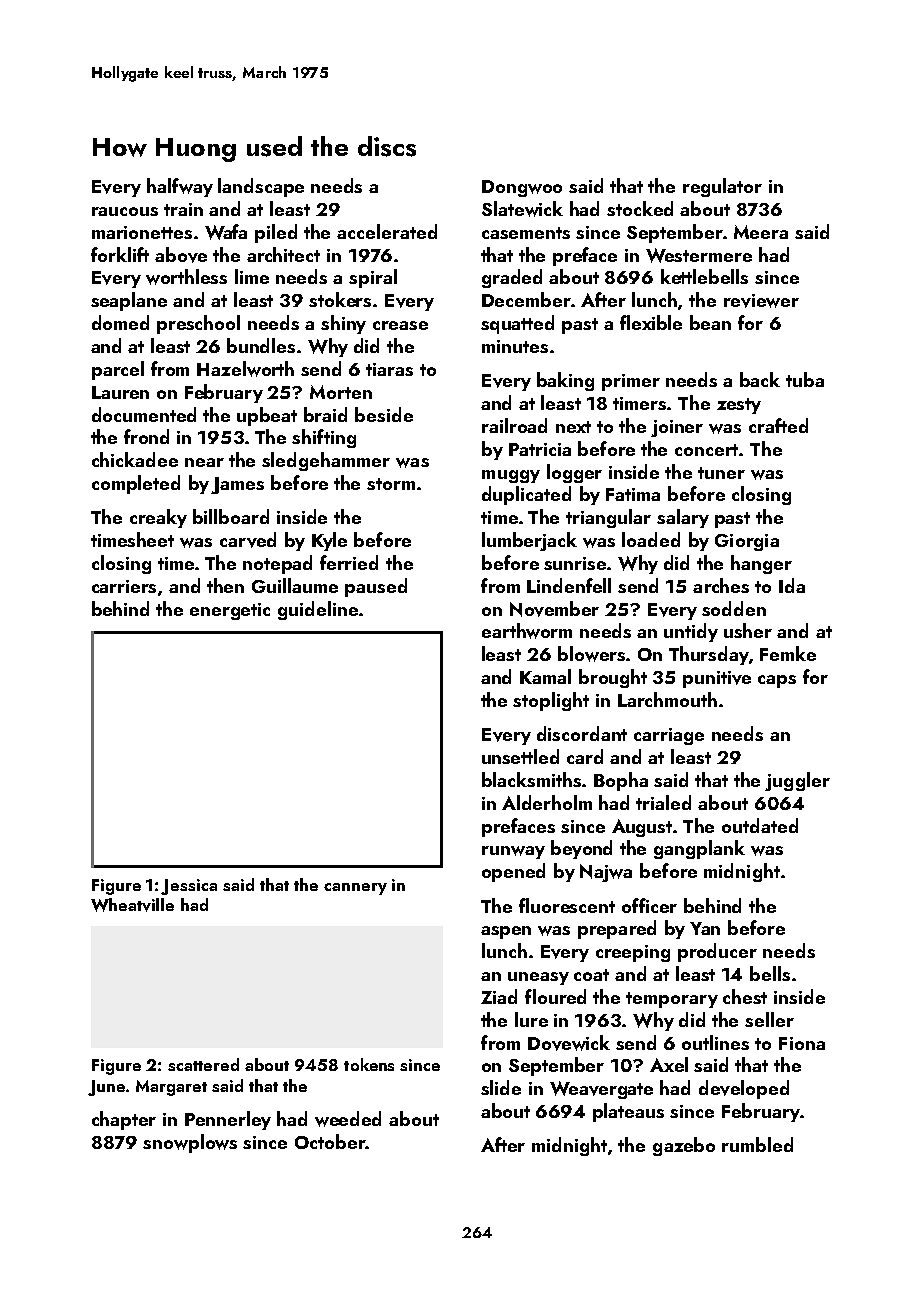 The height and width of the document is (1311, 924). Describe the element at coordinates (186, 277) in the document. I see `worthless` at that location.
